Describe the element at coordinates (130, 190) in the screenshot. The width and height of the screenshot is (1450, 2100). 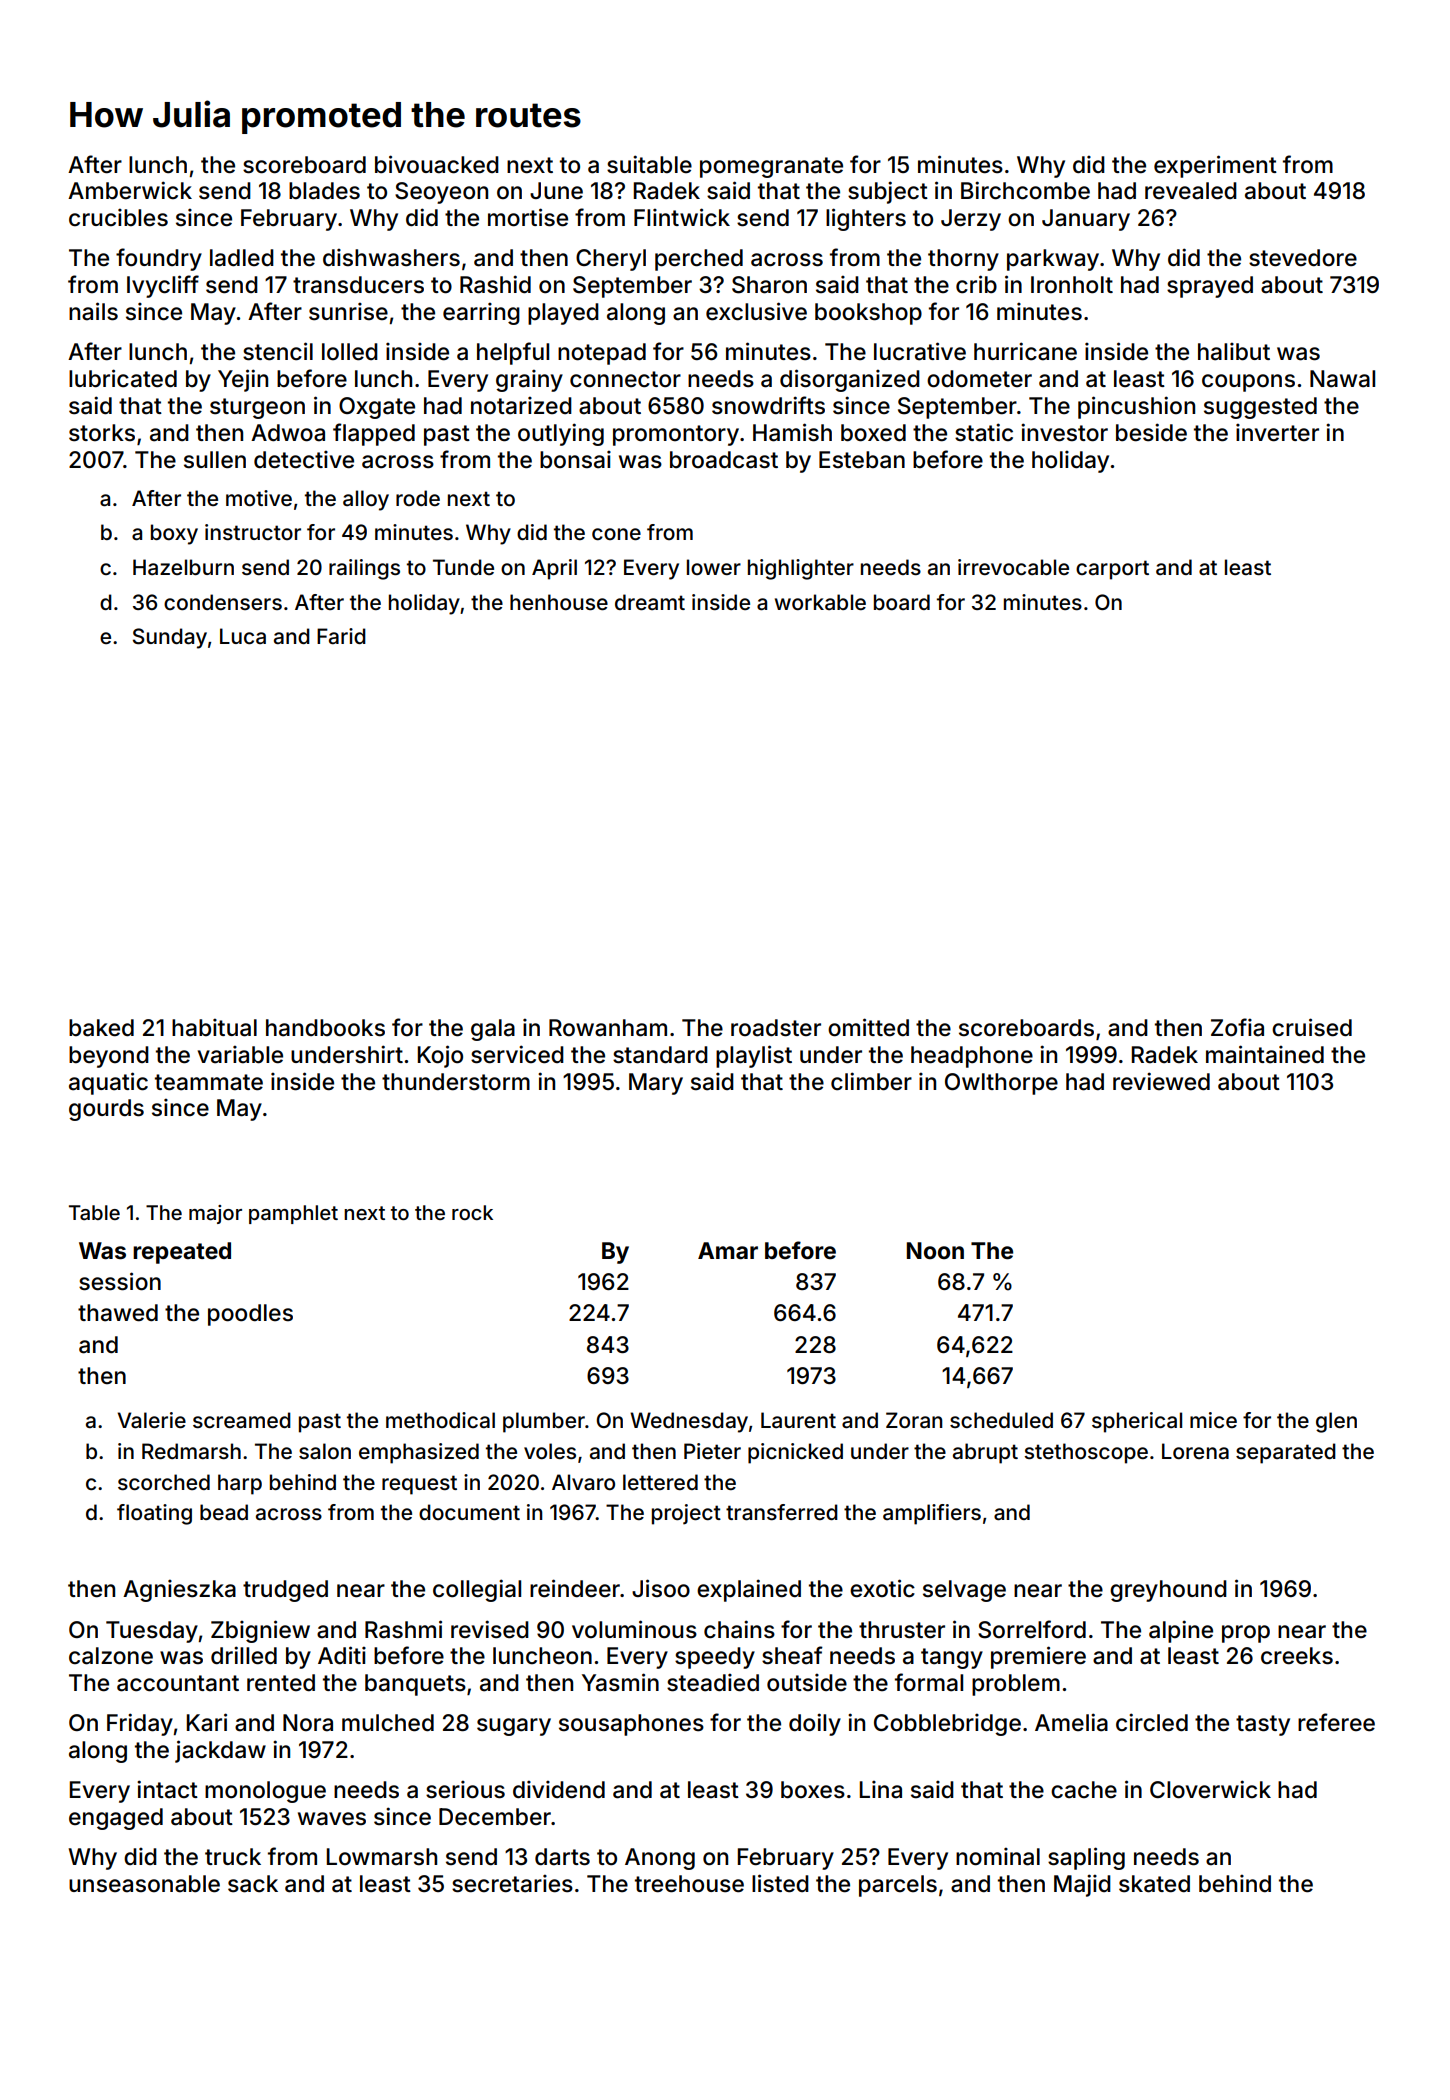
I see `Amberwick` at that location.
